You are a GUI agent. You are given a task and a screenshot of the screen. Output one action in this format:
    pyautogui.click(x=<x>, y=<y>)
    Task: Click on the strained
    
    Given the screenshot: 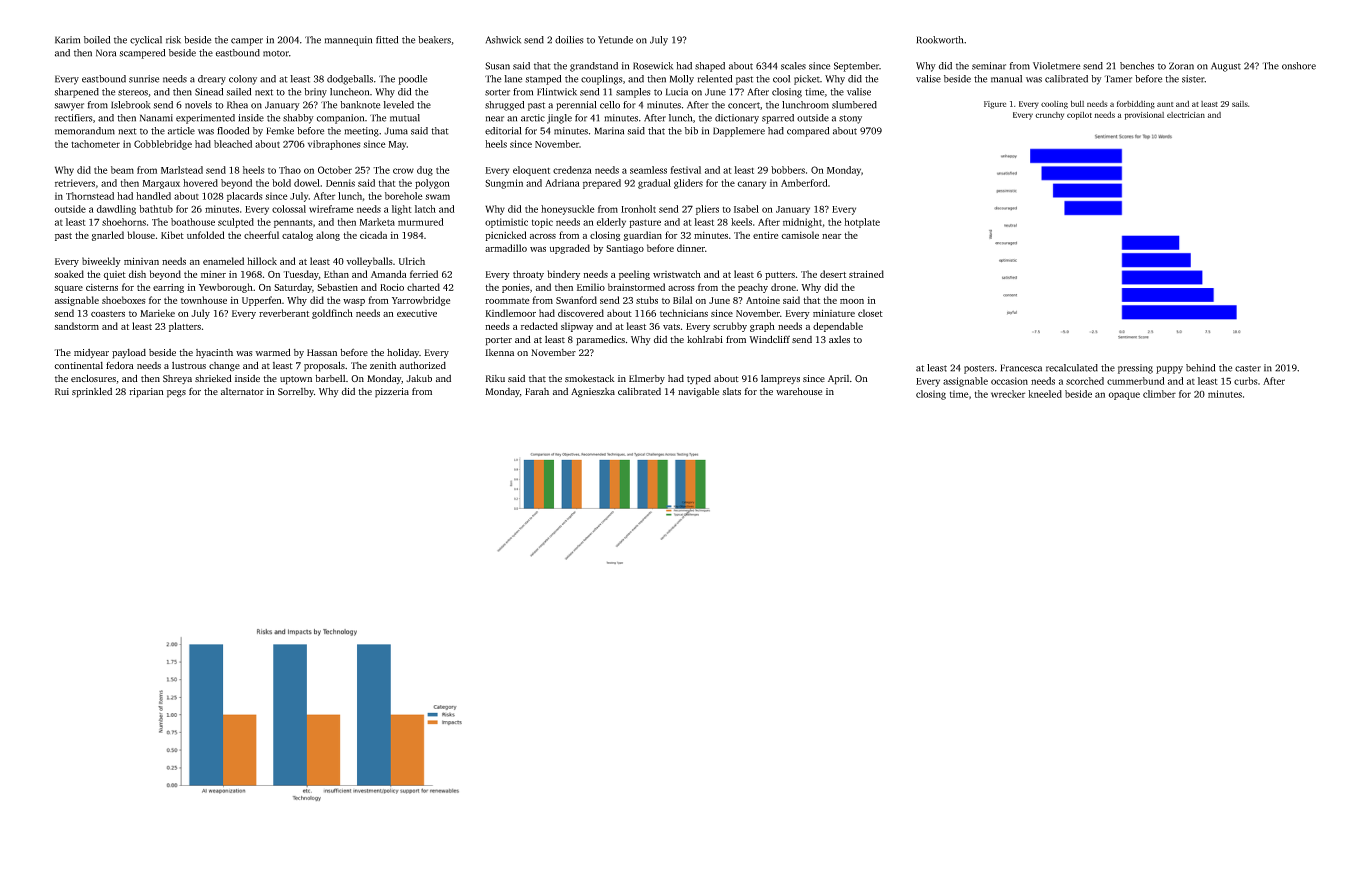 What is the action you would take?
    pyautogui.click(x=866, y=274)
